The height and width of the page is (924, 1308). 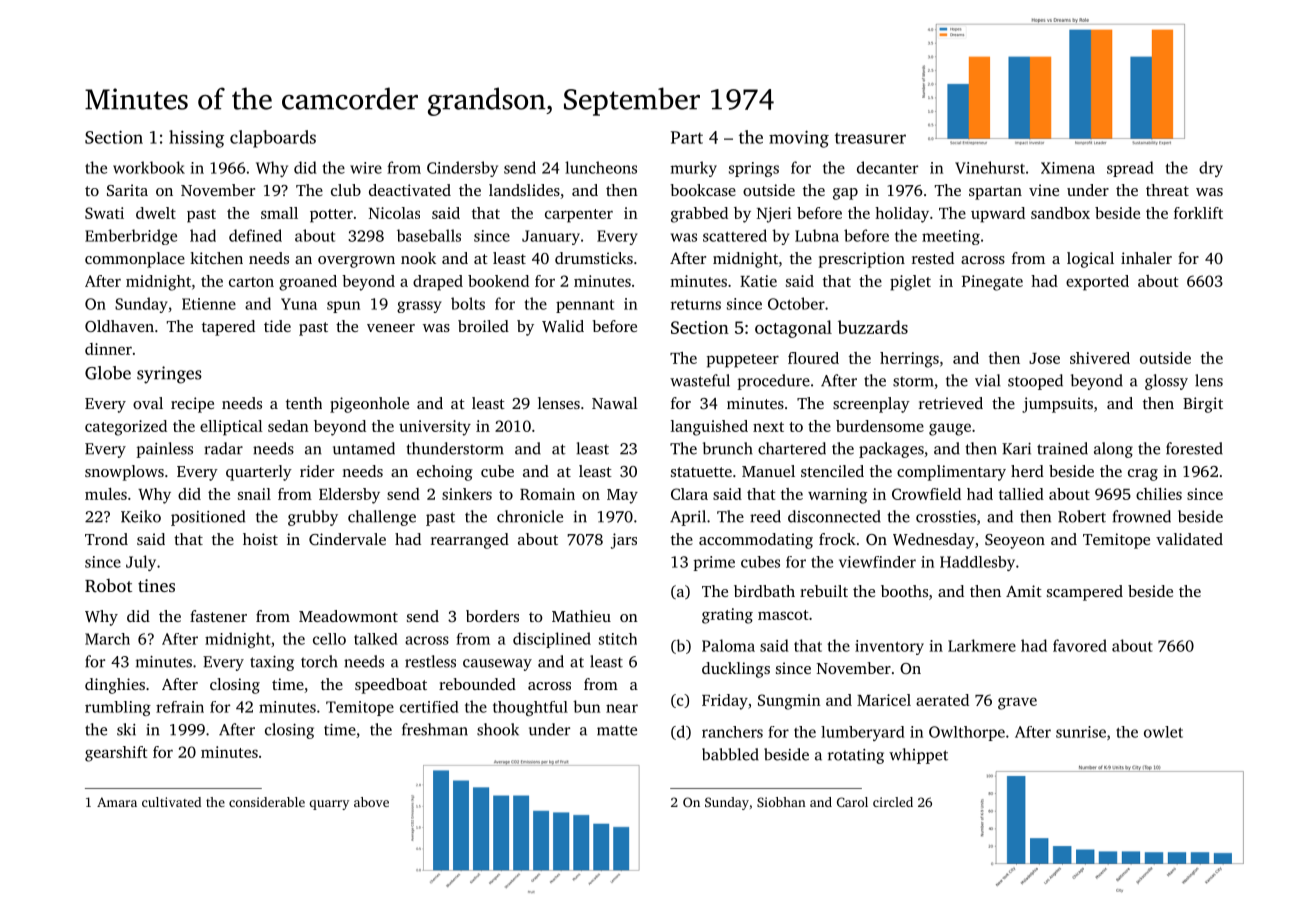 I want to click on Trond, so click(x=106, y=539).
